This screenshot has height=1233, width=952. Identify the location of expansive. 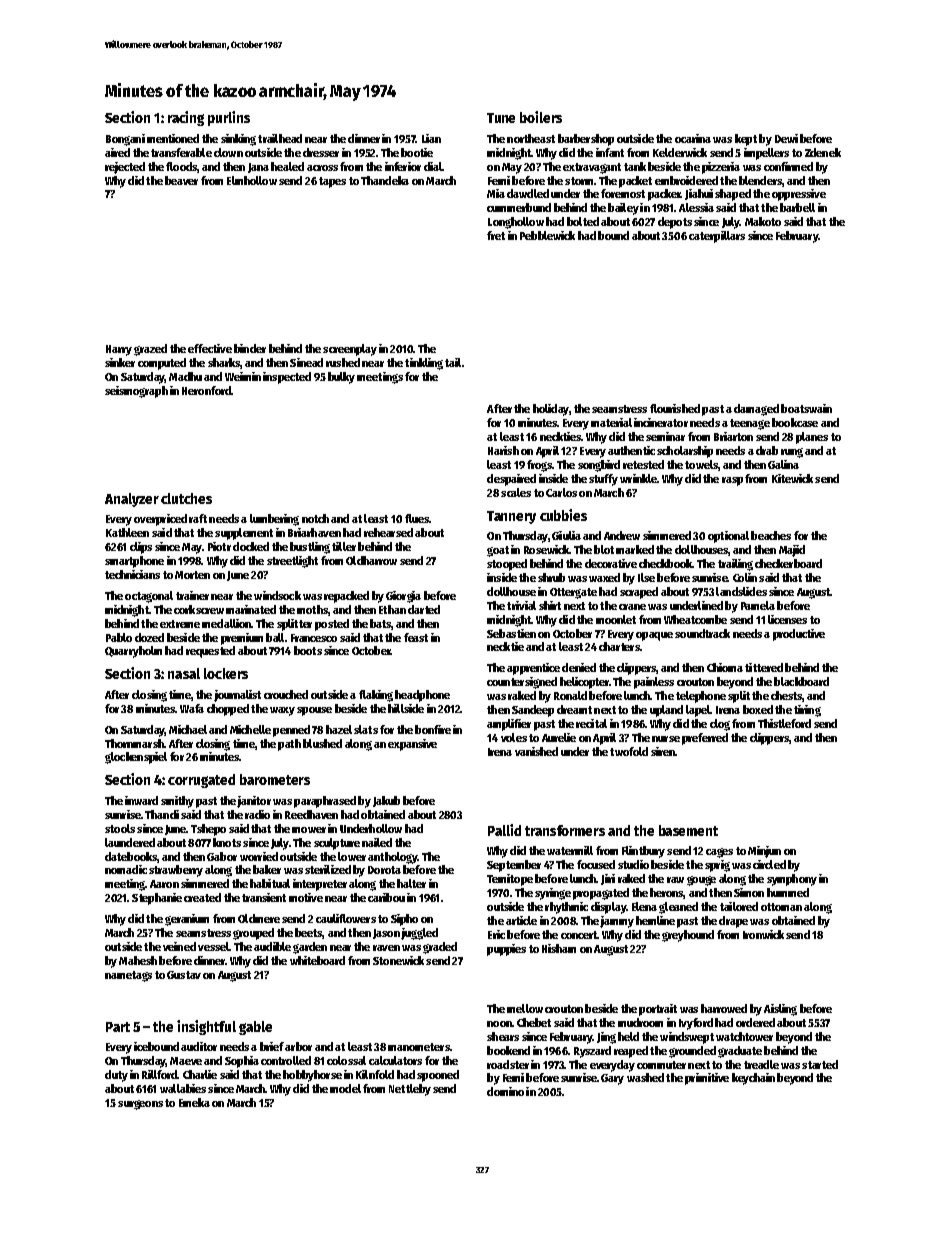
(412, 745).
